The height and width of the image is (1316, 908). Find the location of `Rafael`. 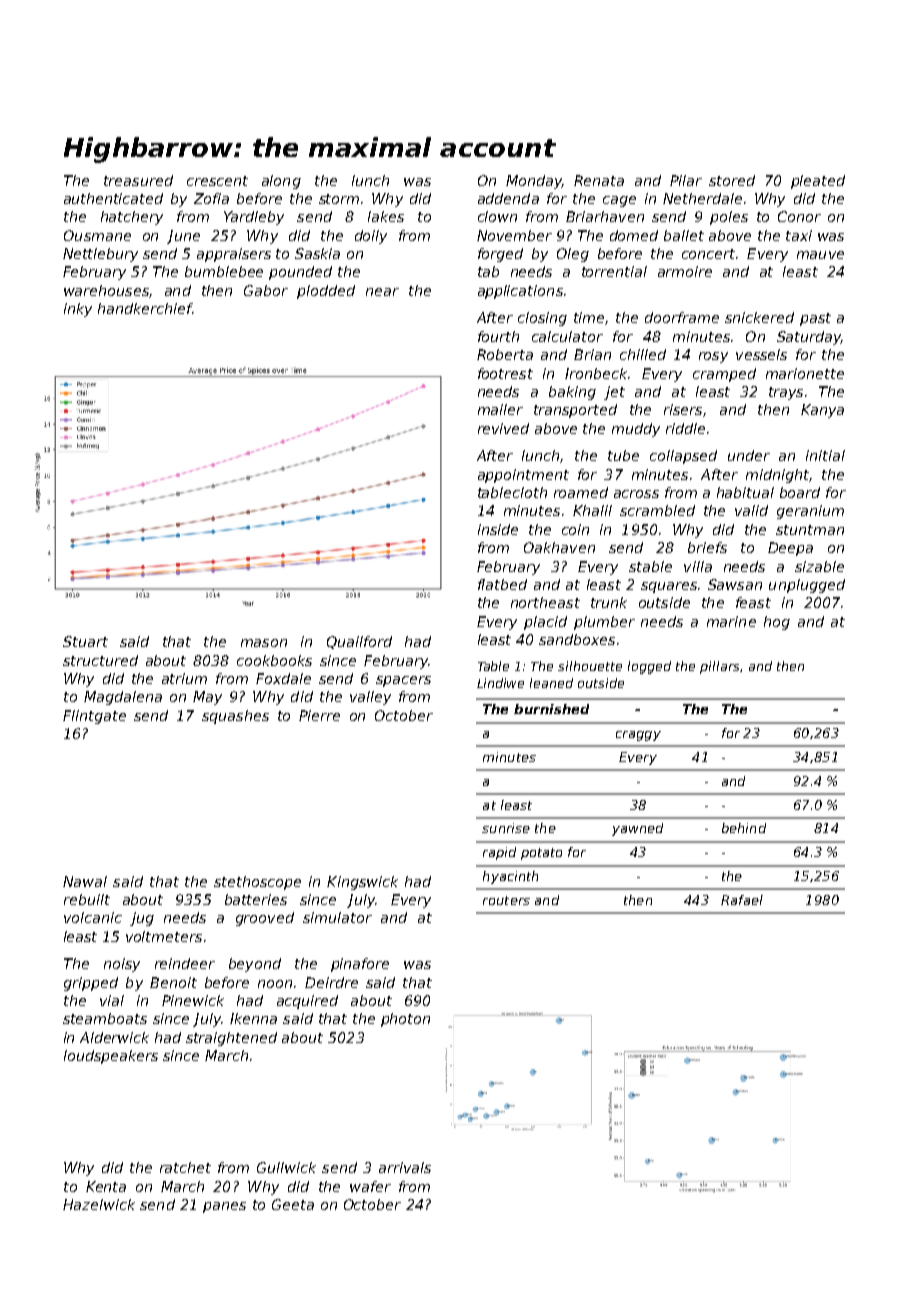

Rafael is located at coordinates (742, 900).
